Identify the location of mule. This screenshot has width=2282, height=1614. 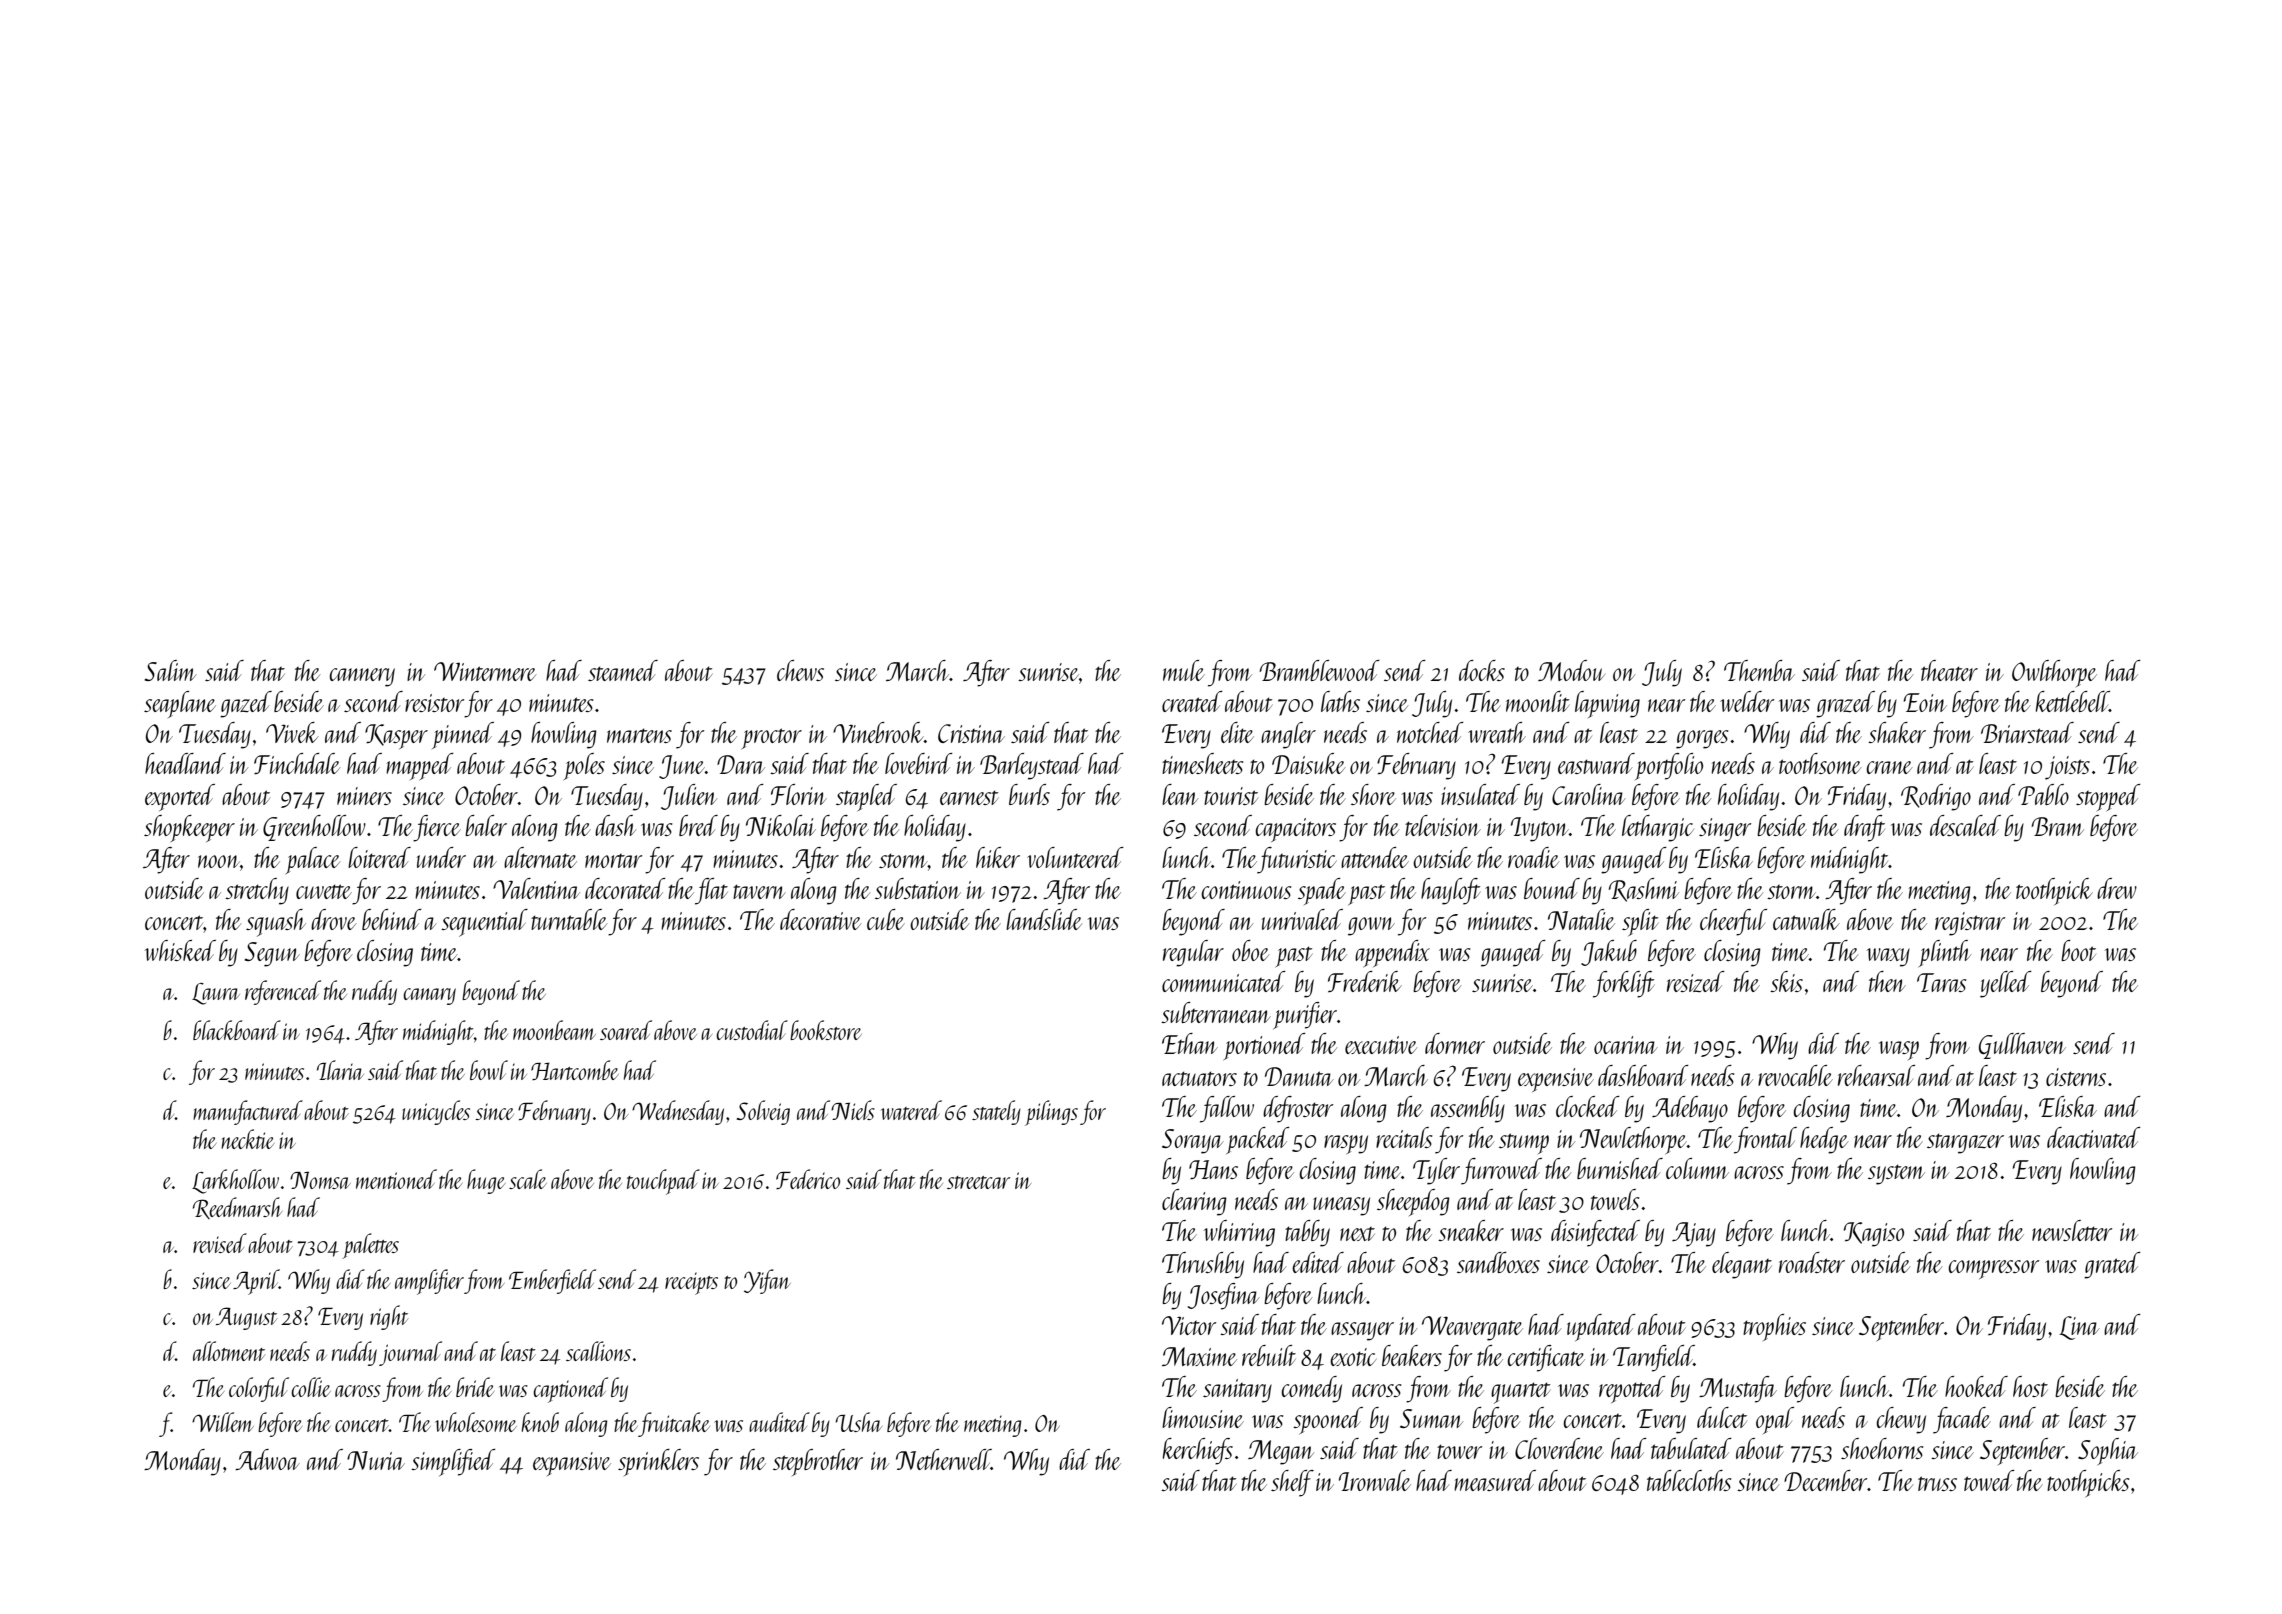
(1184, 670).
